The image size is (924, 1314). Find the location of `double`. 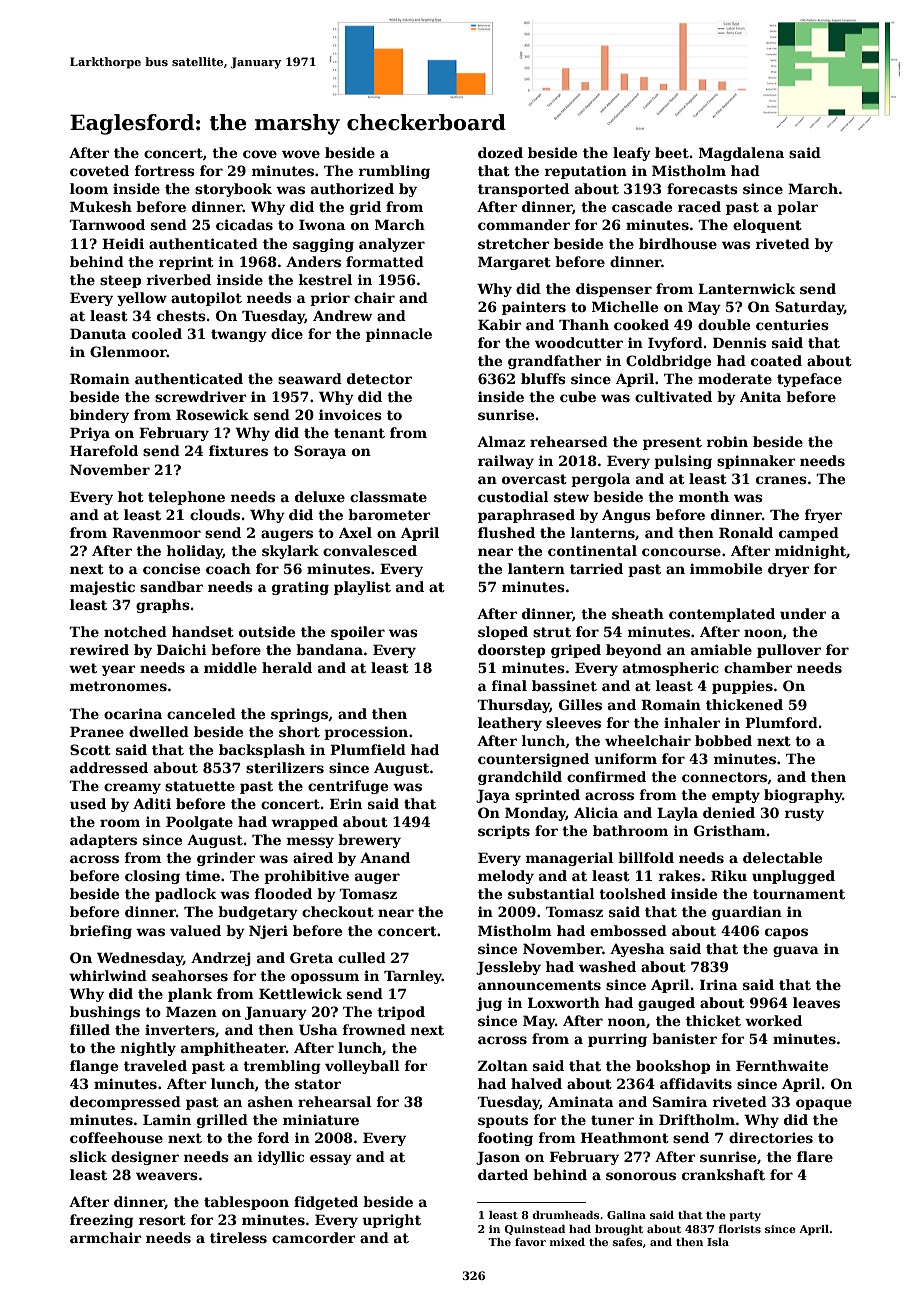

double is located at coordinates (724, 324).
